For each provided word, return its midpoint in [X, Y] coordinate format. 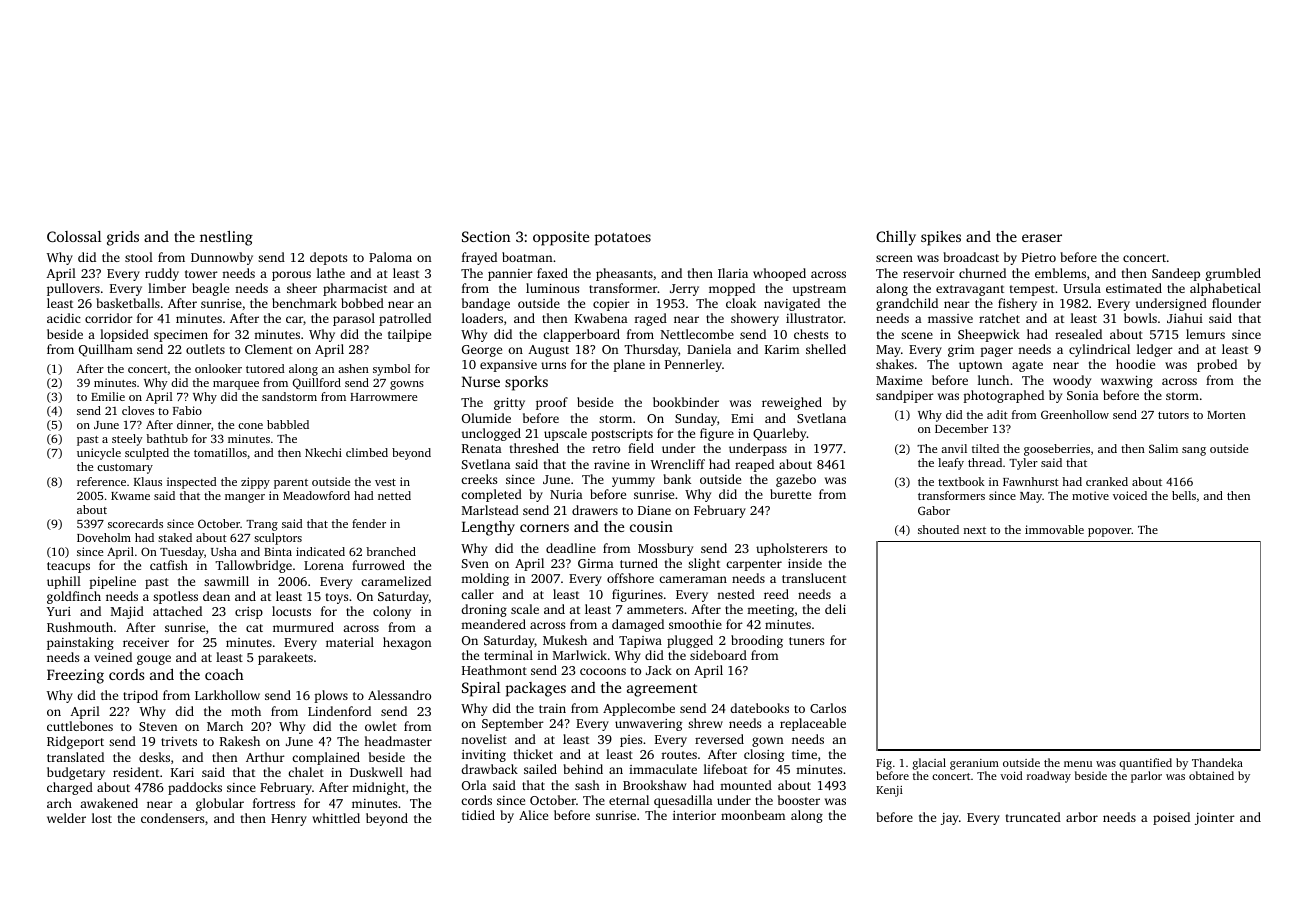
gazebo [796, 480]
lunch [993, 380]
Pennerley [693, 365]
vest [385, 482]
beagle [210, 289]
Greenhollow [1075, 414]
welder [66, 818]
